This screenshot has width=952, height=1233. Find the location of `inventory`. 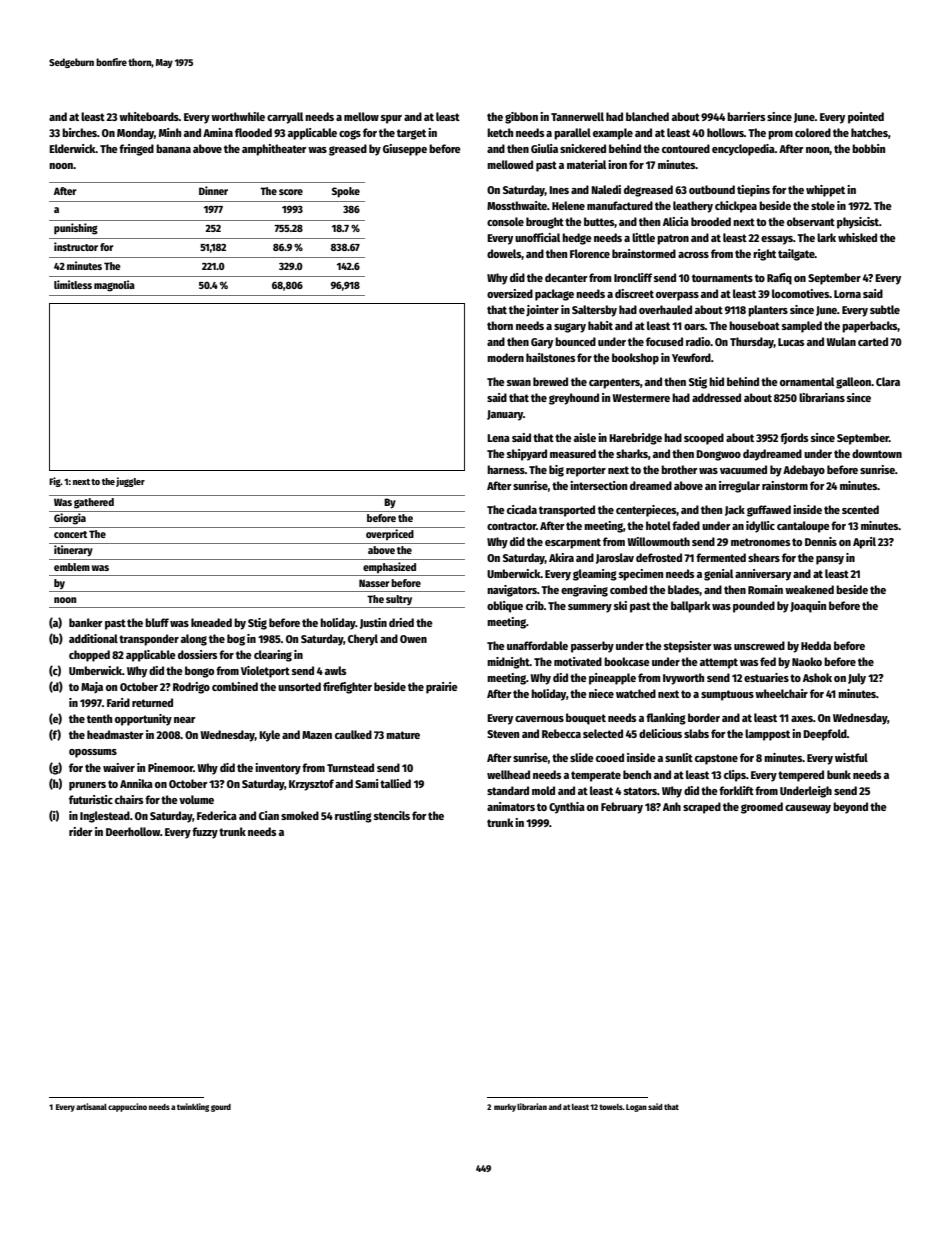

inventory is located at coordinates (278, 769).
